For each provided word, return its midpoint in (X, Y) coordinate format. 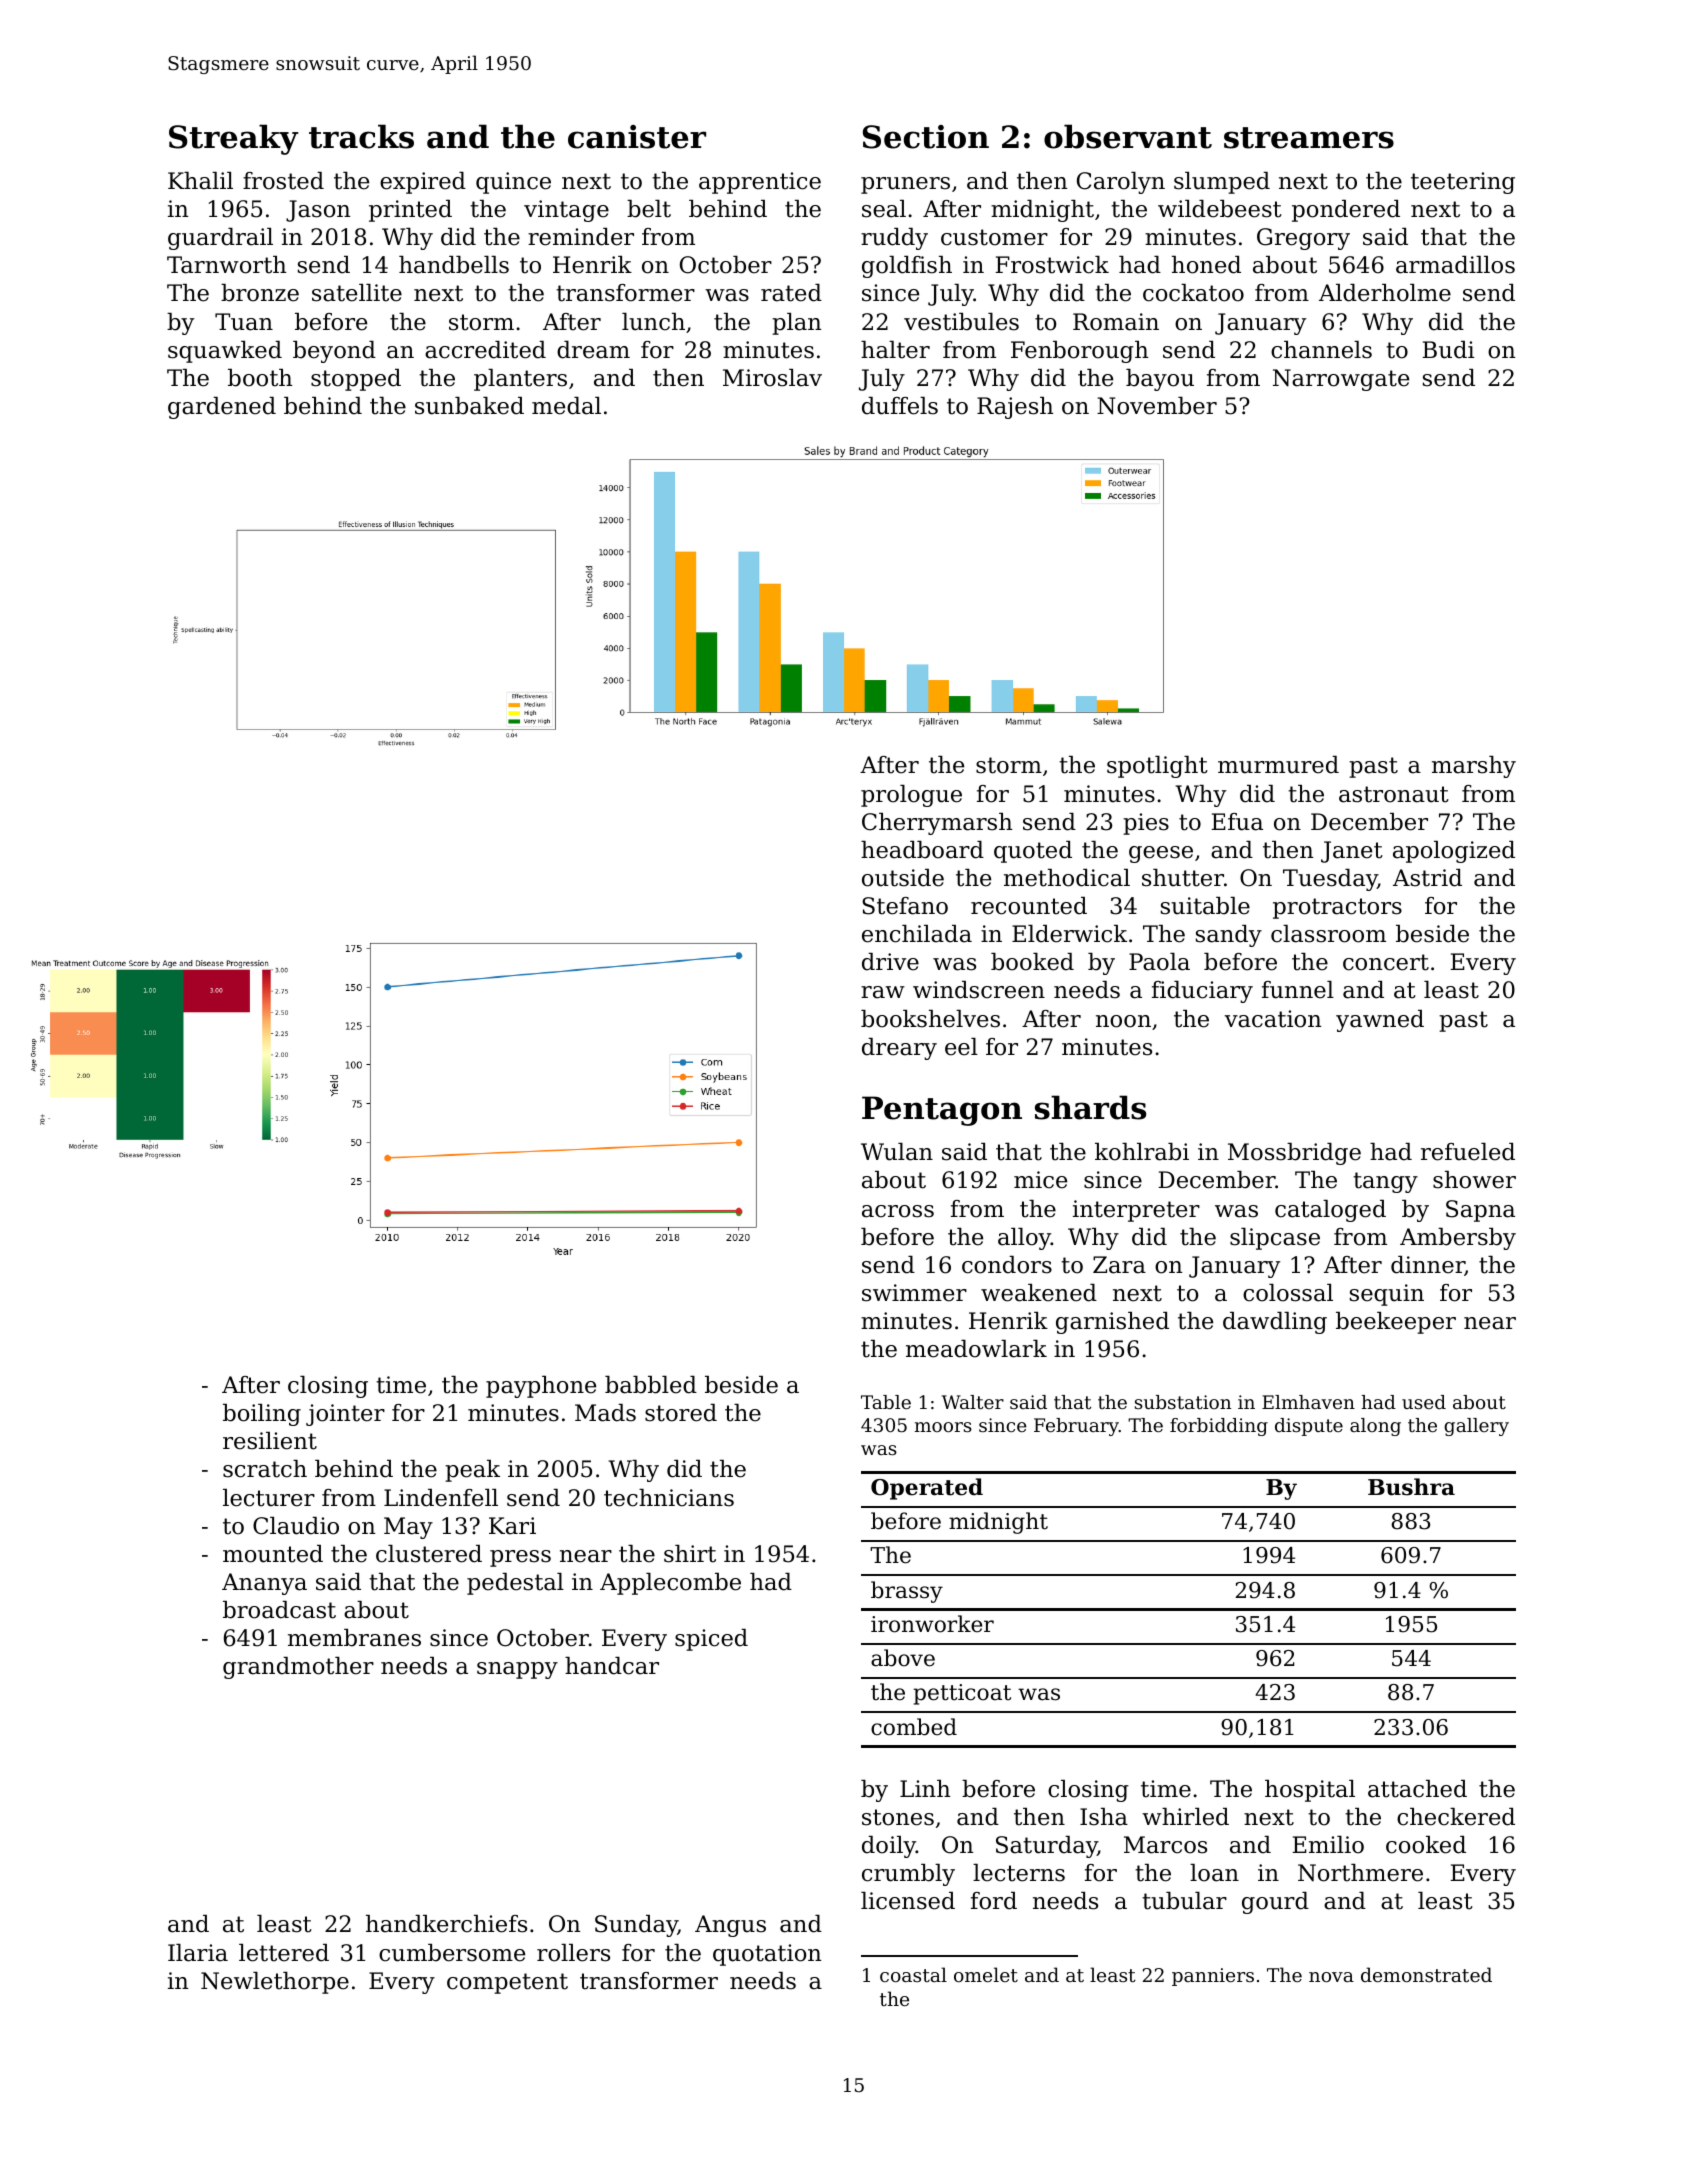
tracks (361, 136)
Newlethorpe (275, 1983)
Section (926, 137)
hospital (1310, 1791)
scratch (265, 1469)
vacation (1273, 1019)
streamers (1309, 138)
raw (883, 992)
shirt (690, 1554)
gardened (222, 408)
